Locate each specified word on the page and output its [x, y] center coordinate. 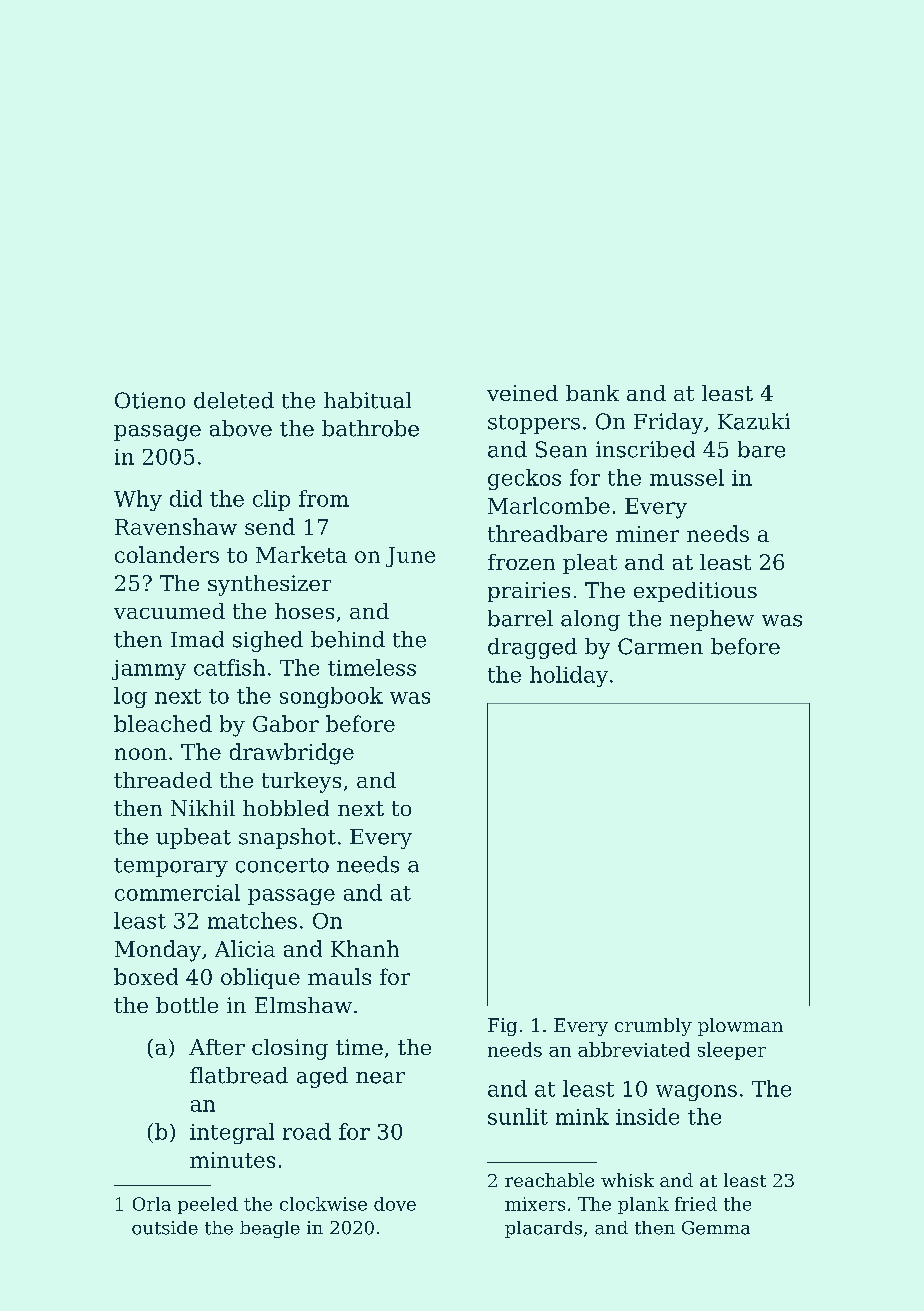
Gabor [286, 723]
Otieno [150, 400]
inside [647, 1116]
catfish [229, 667]
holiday [569, 676]
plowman [740, 1027]
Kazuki [754, 421]
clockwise [323, 1204]
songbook [331, 697]
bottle [187, 1005]
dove [395, 1204]
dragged [532, 648]
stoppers [534, 424]
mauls [339, 976]
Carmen [660, 646]
